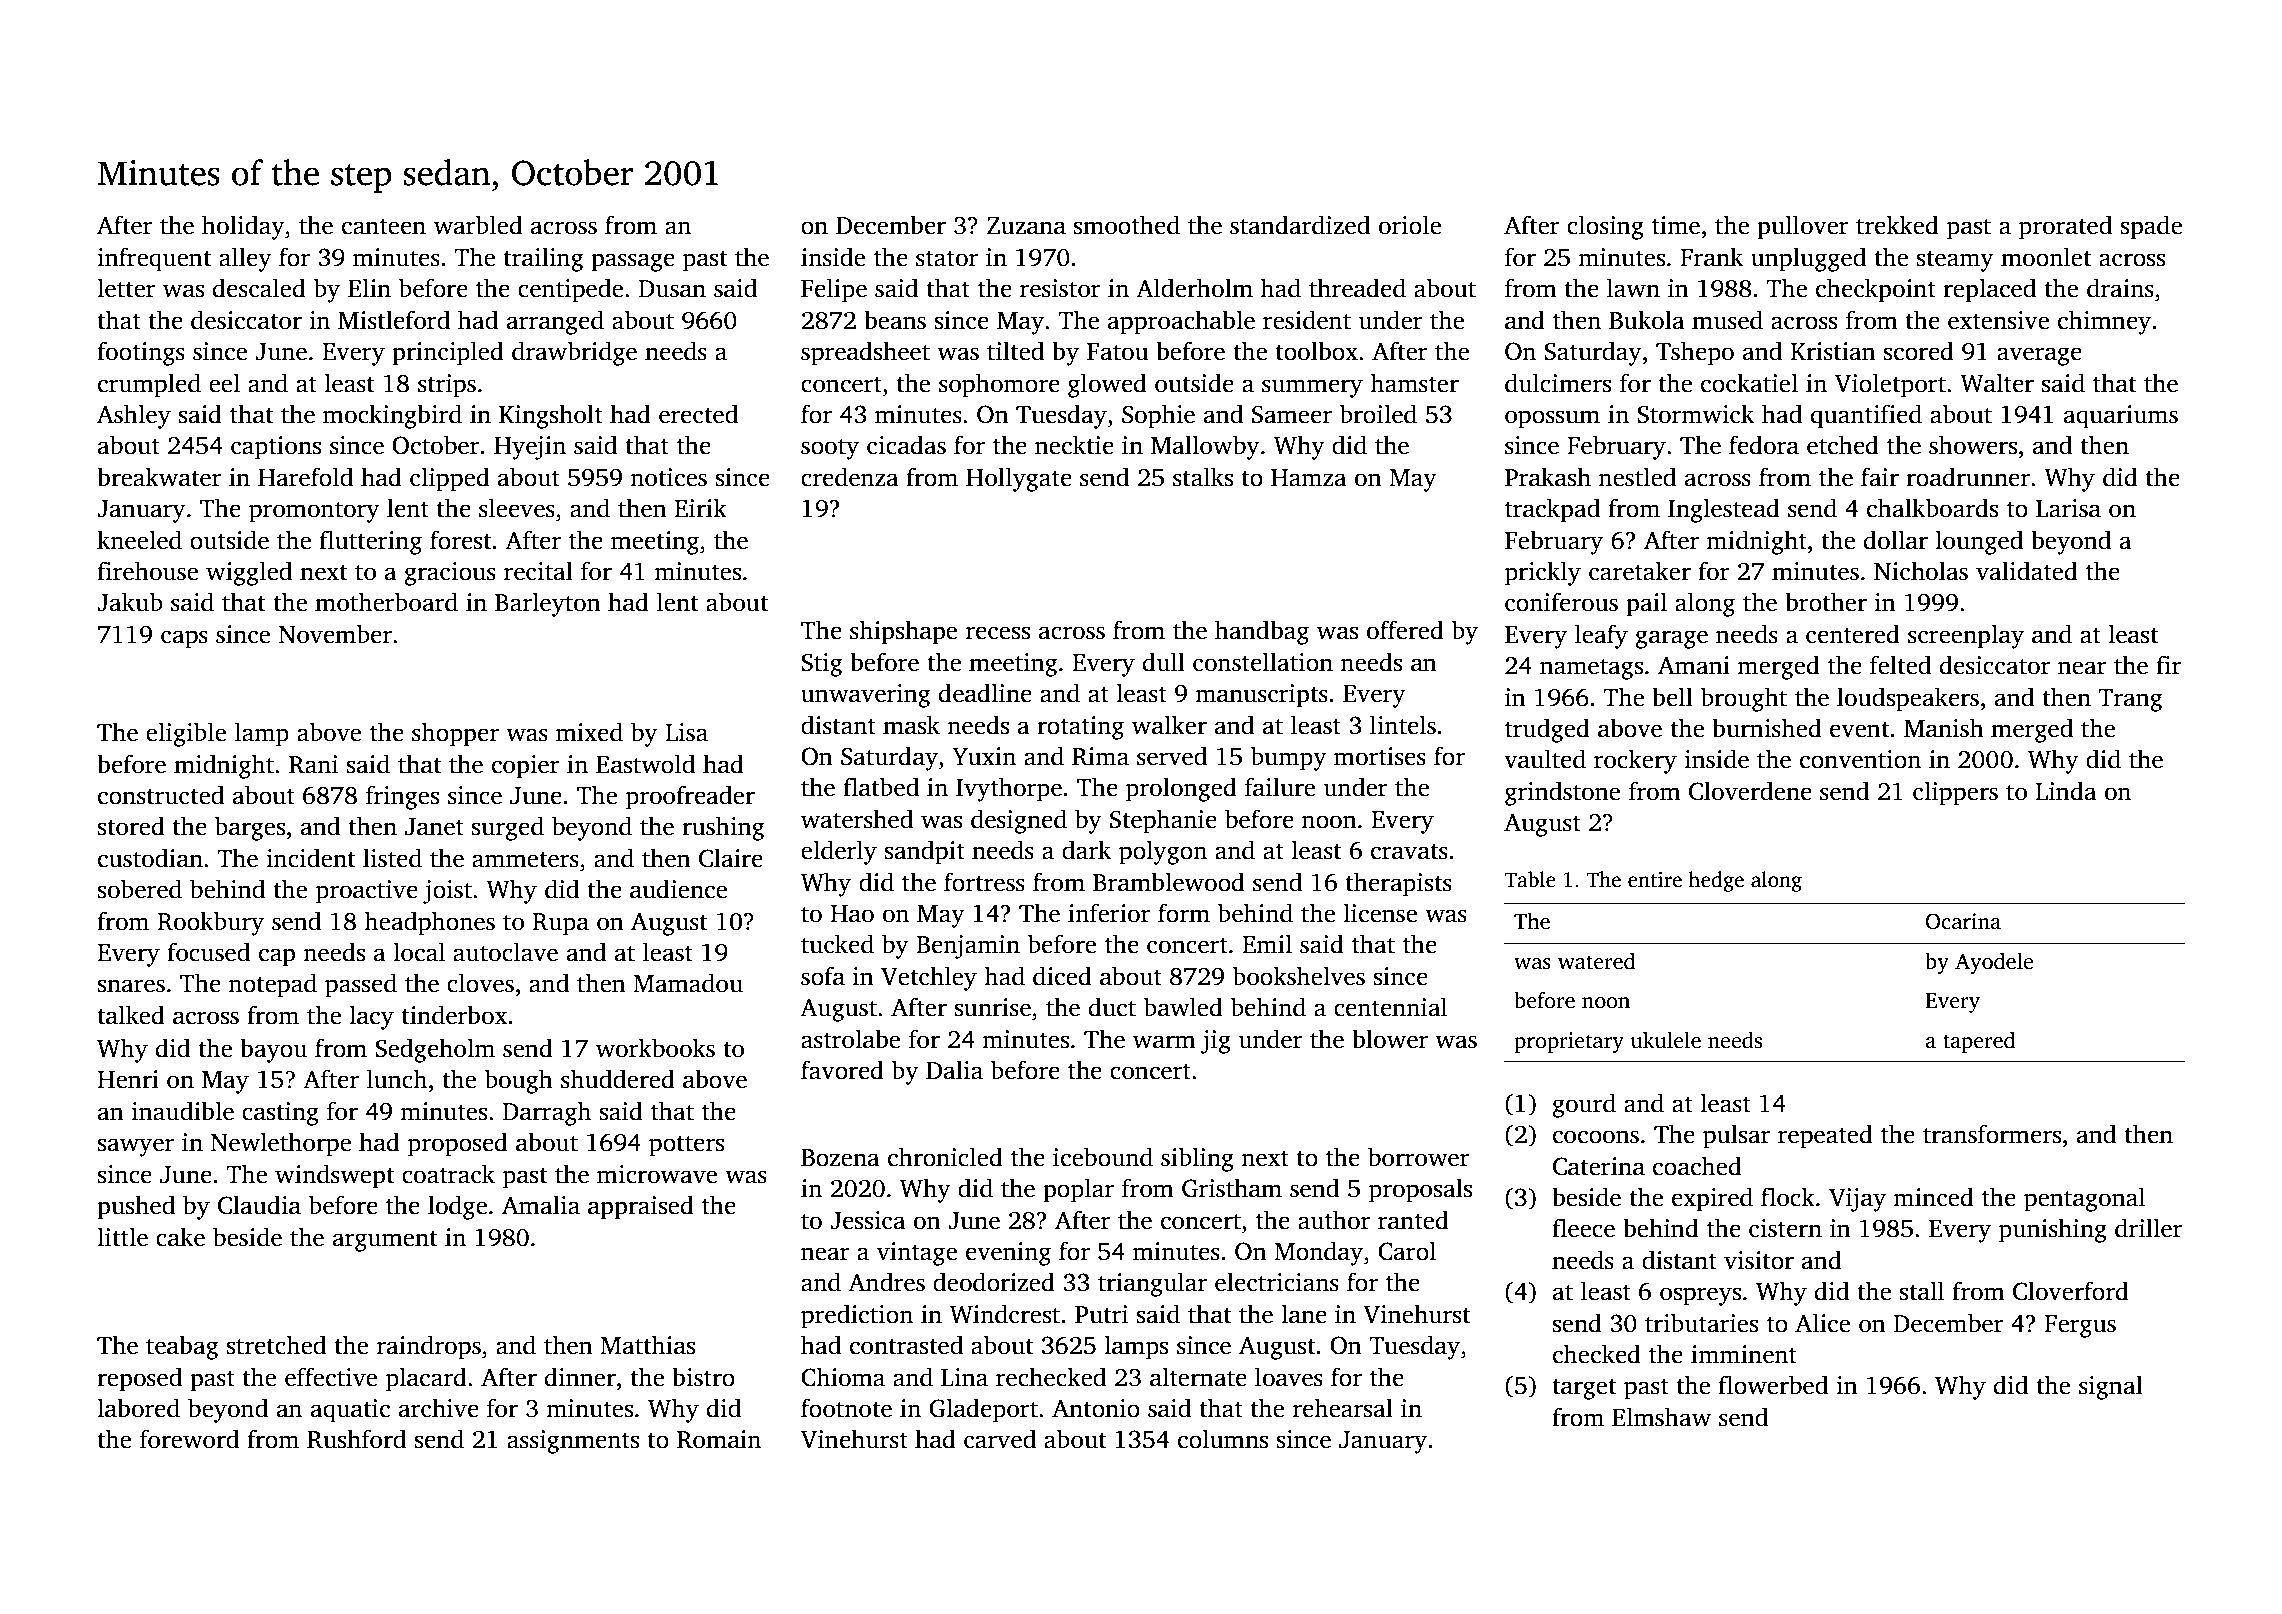  What do you see at coordinates (1552, 510) in the page?
I see `trackpad` at bounding box center [1552, 510].
